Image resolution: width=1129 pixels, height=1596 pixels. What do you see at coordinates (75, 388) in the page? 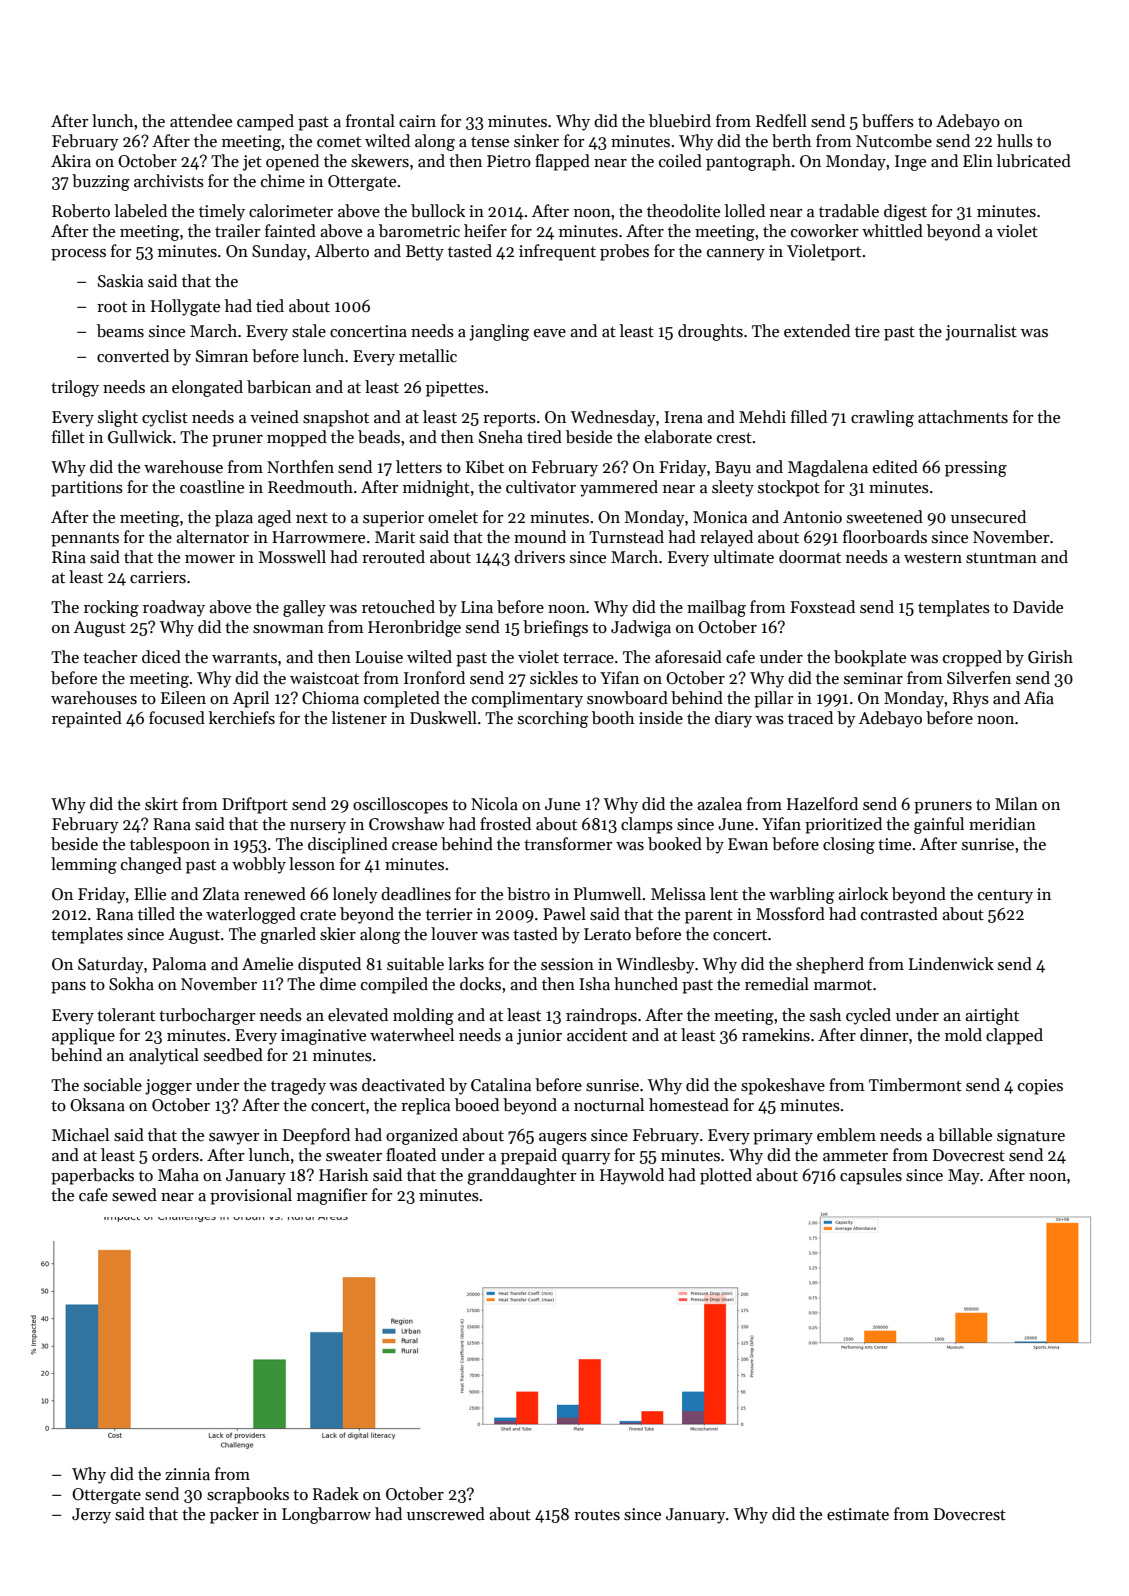
I see `trilogy` at bounding box center [75, 388].
